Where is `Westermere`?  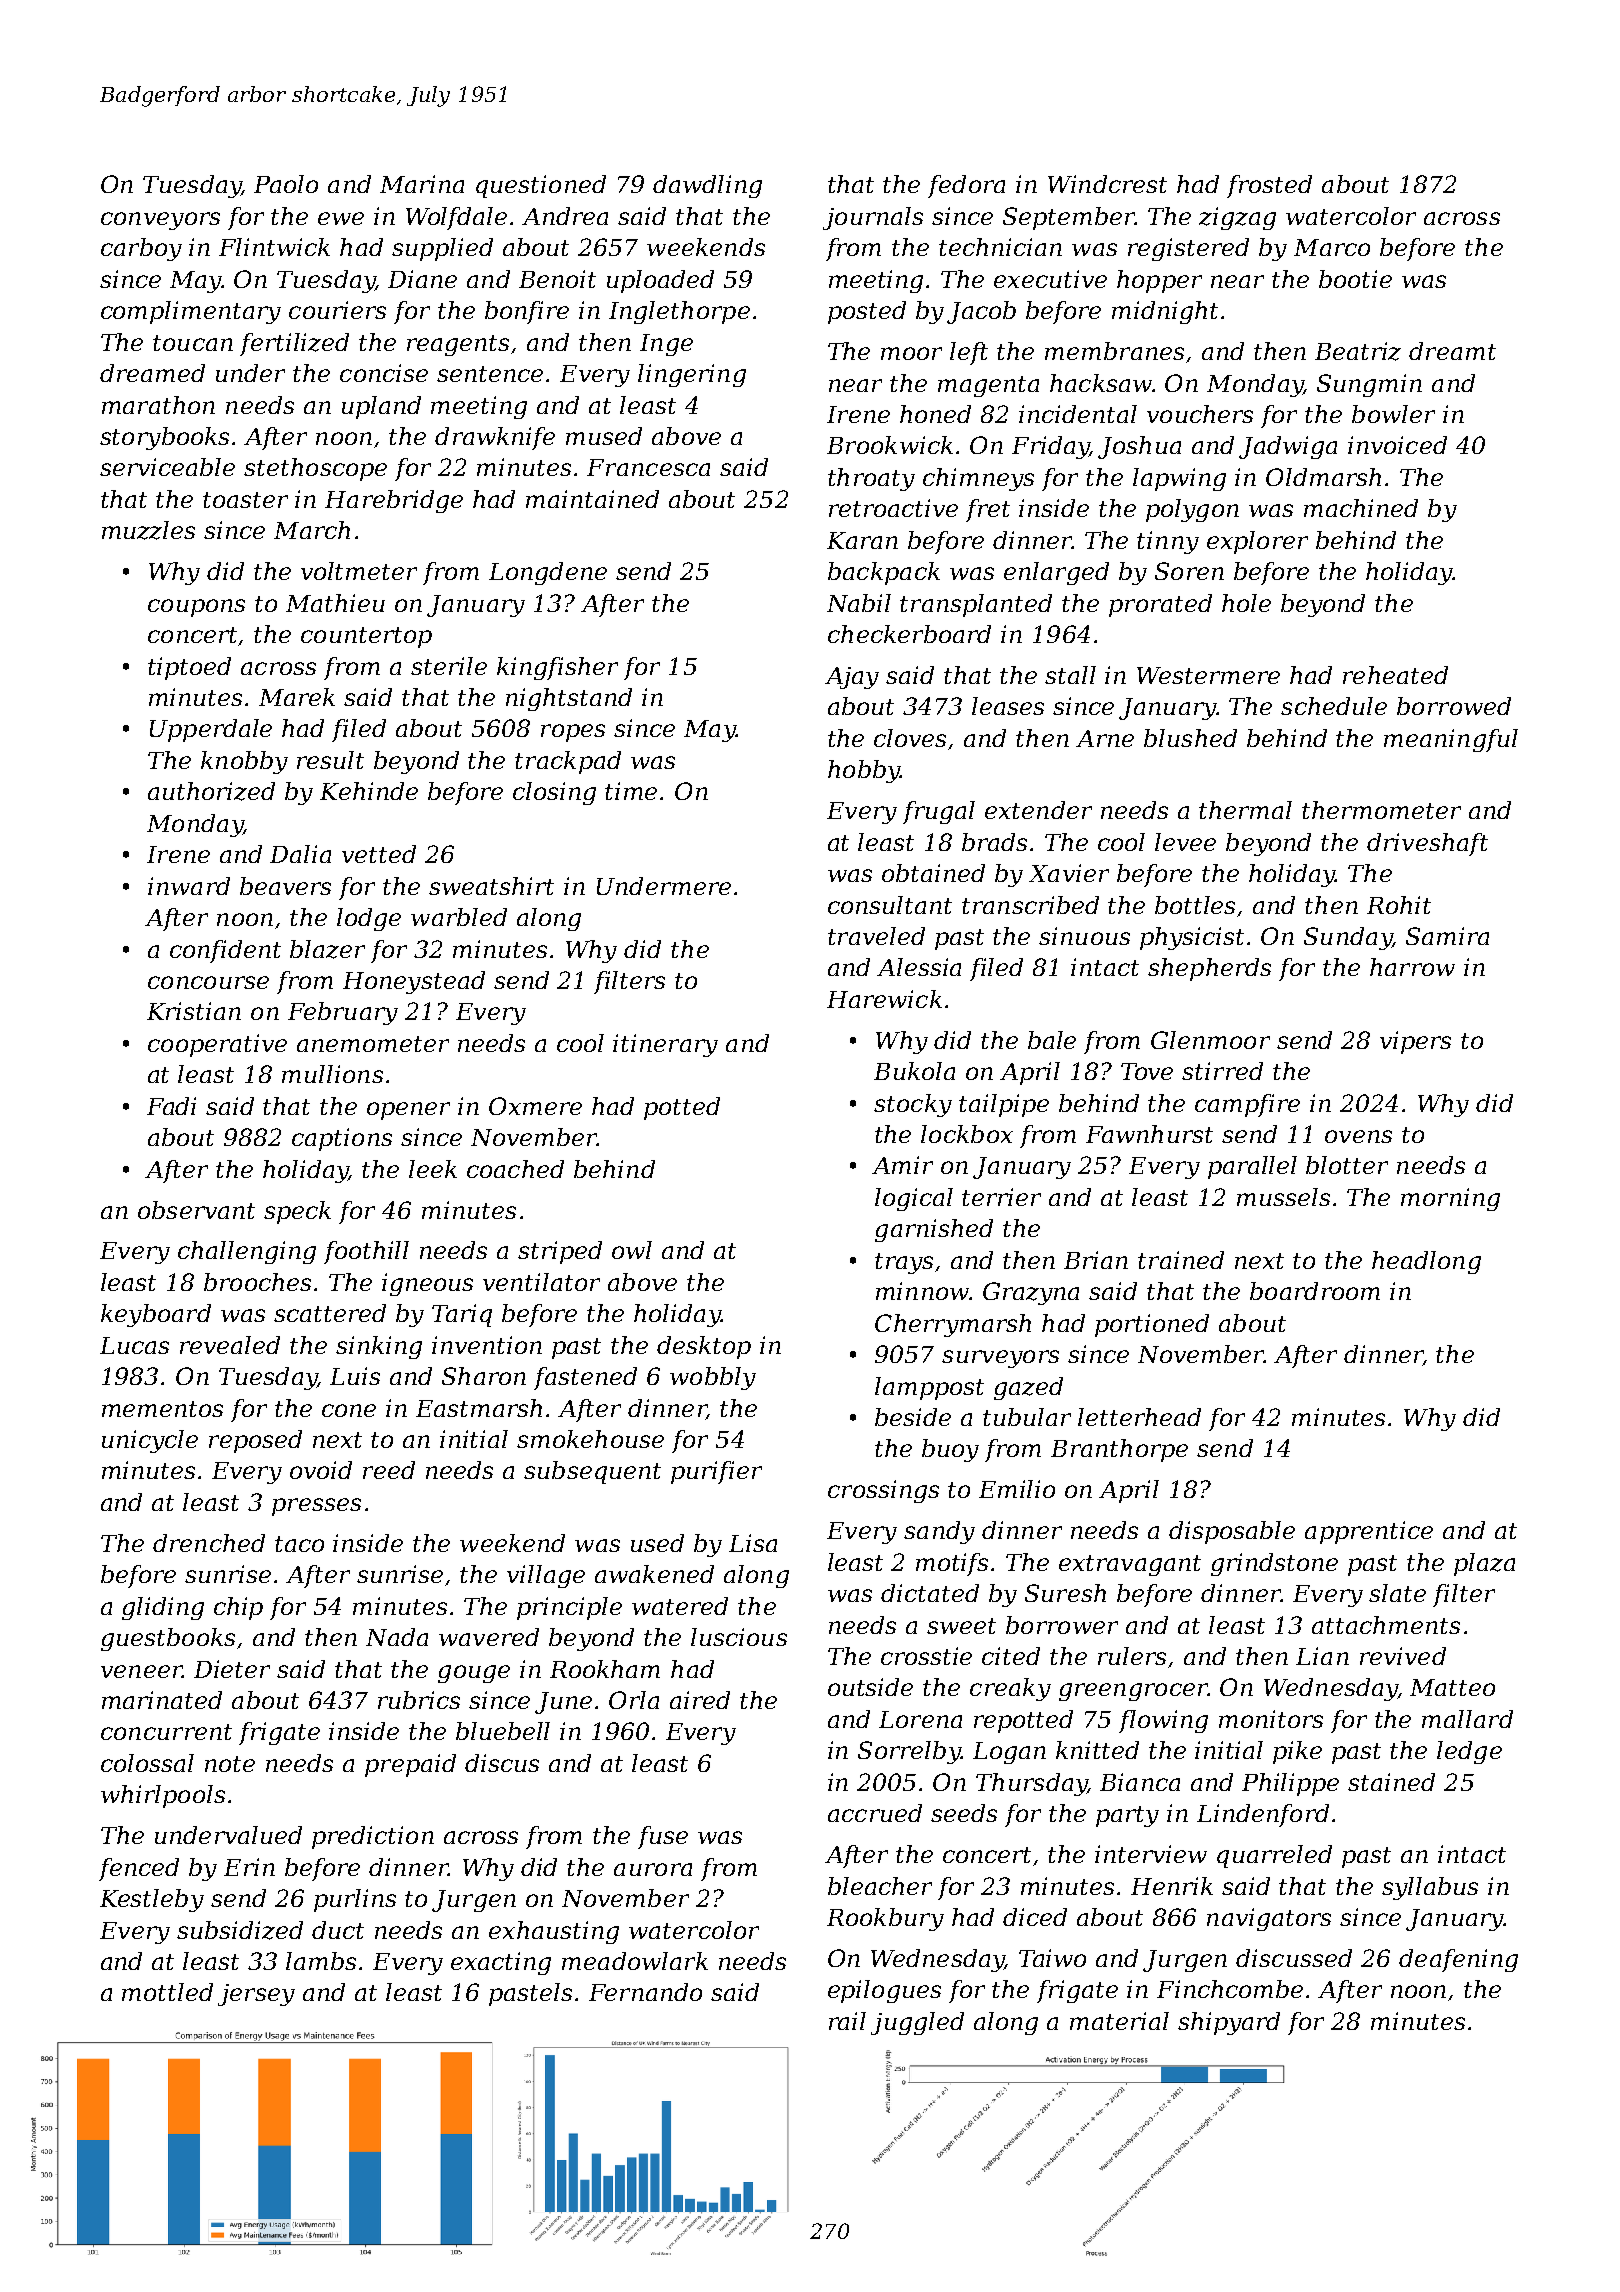
Westermere is located at coordinates (1208, 675).
